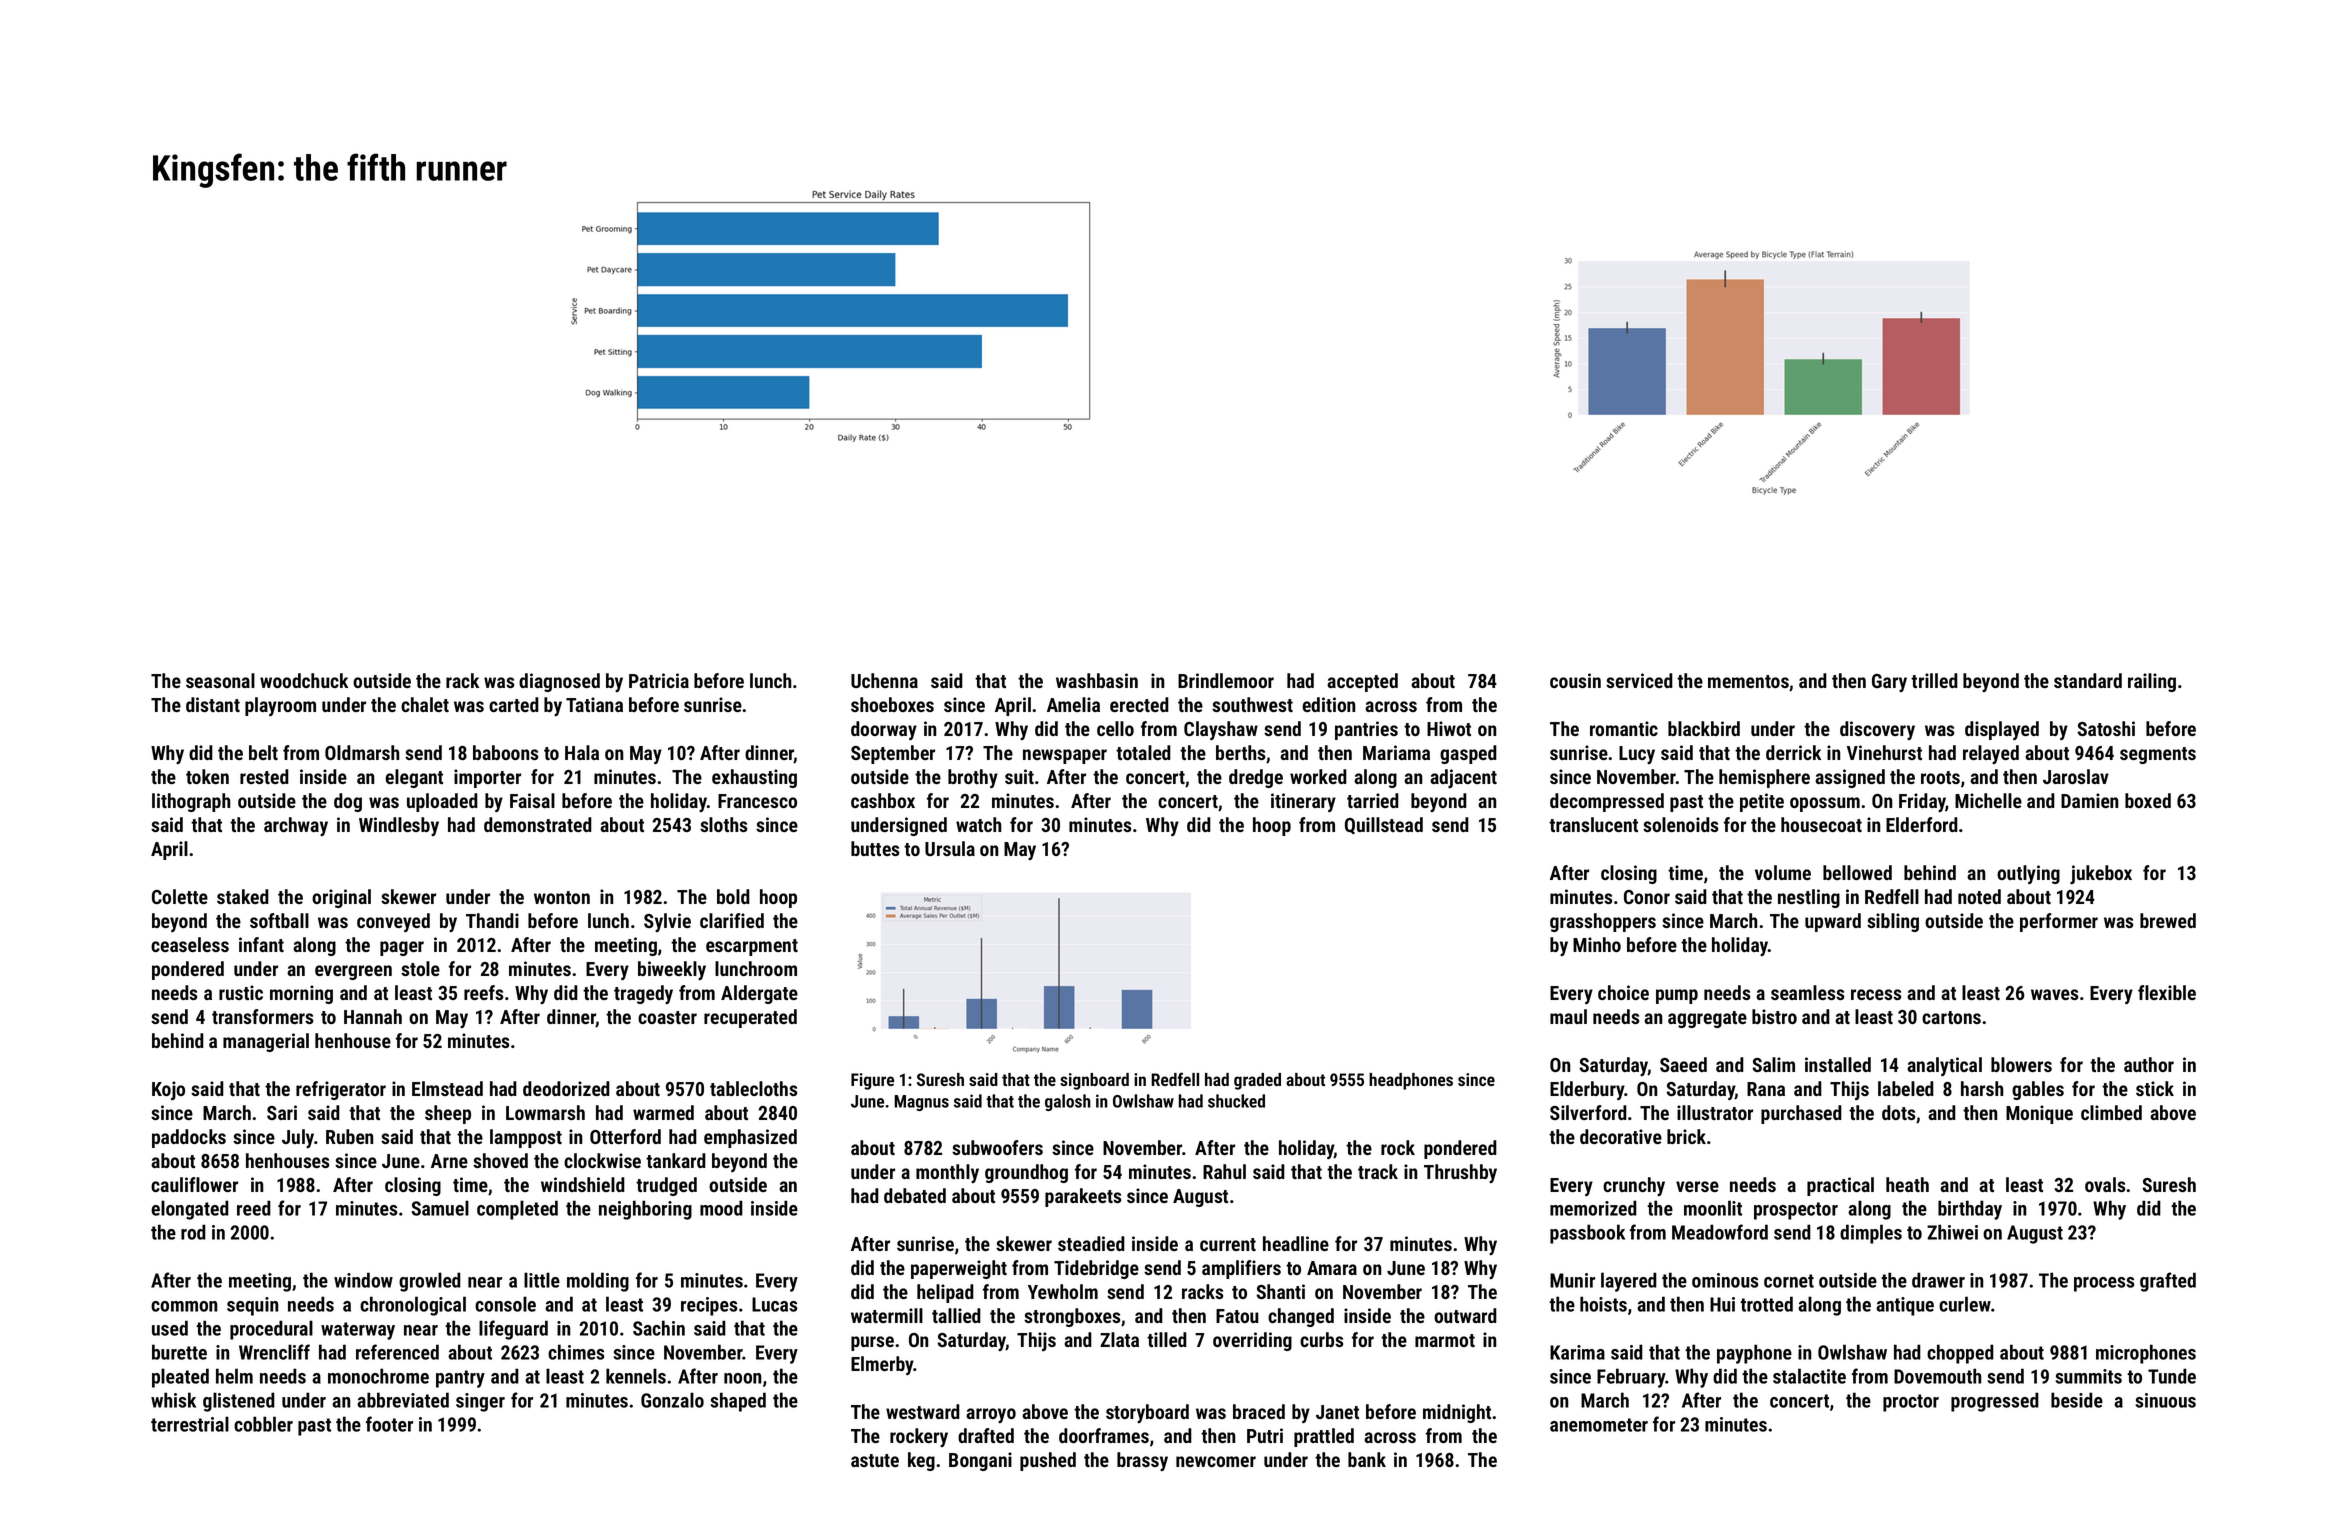 The width and height of the image is (2348, 1519). What do you see at coordinates (1807, 992) in the image?
I see `seamless` at bounding box center [1807, 992].
